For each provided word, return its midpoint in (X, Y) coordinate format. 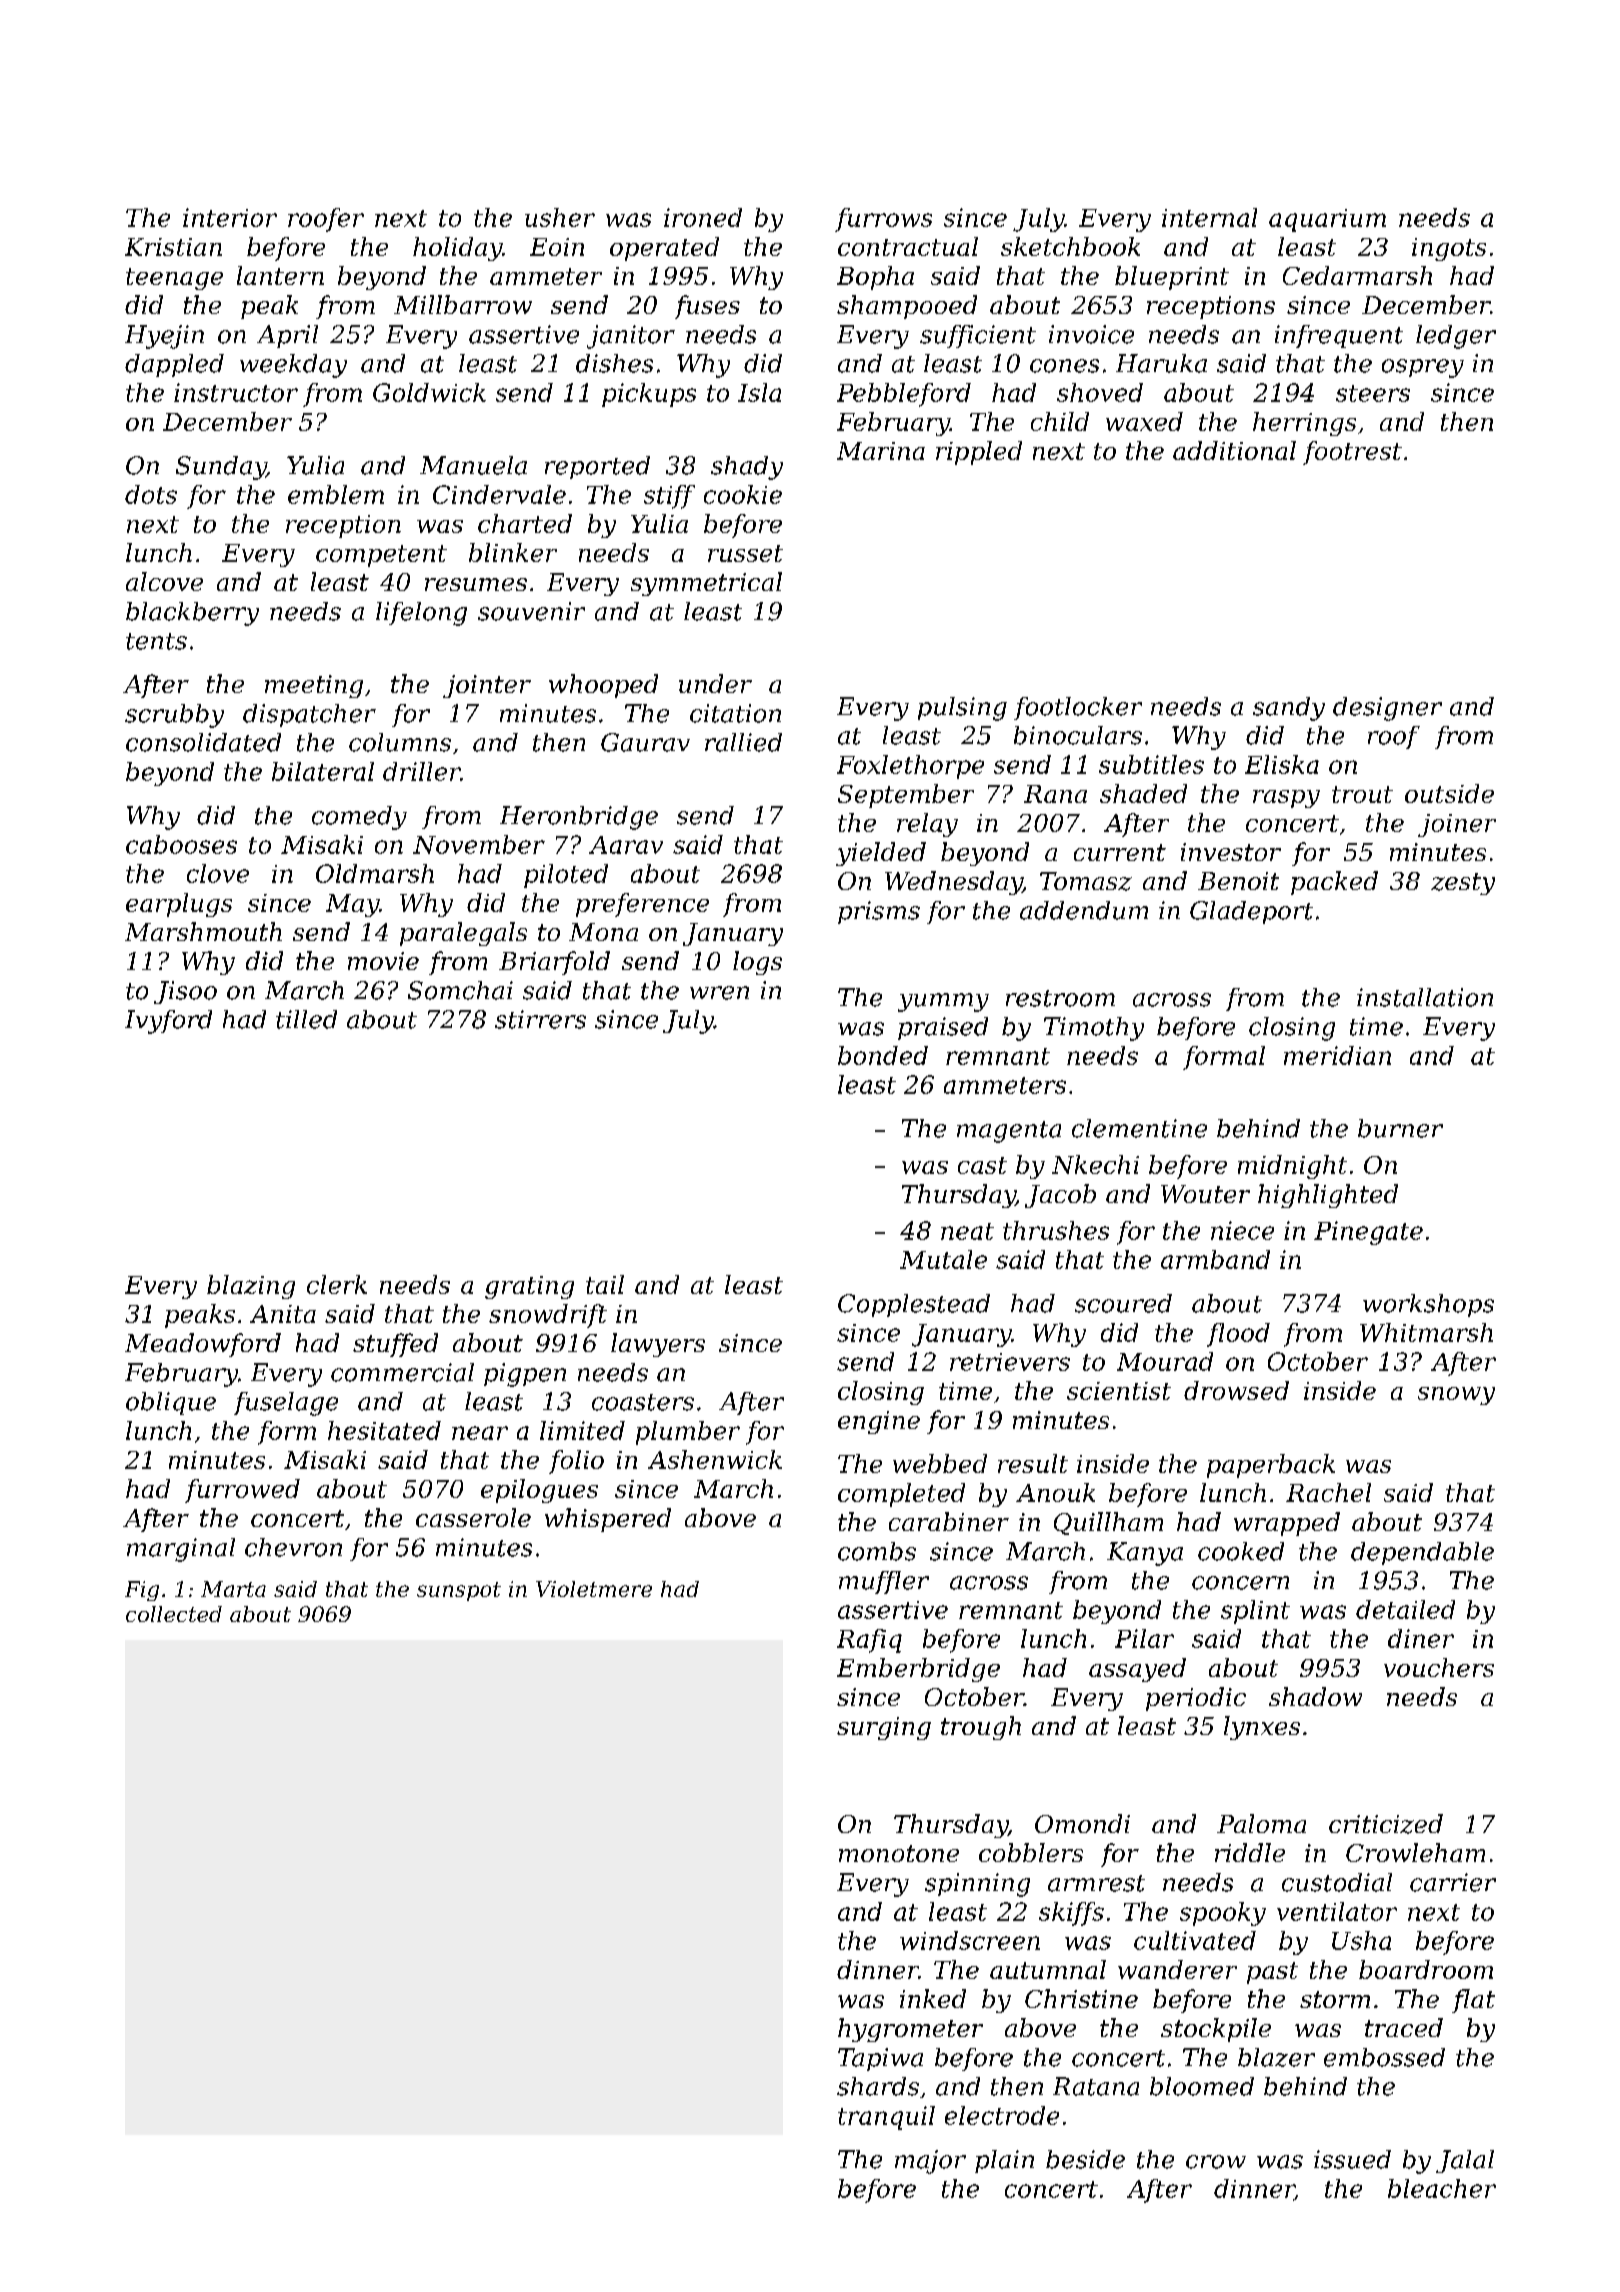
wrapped (1287, 1524)
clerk (337, 1284)
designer (1387, 709)
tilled (306, 1019)
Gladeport (1251, 912)
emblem (336, 494)
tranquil (886, 2118)
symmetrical (706, 584)
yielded (881, 854)
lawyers (658, 1345)
